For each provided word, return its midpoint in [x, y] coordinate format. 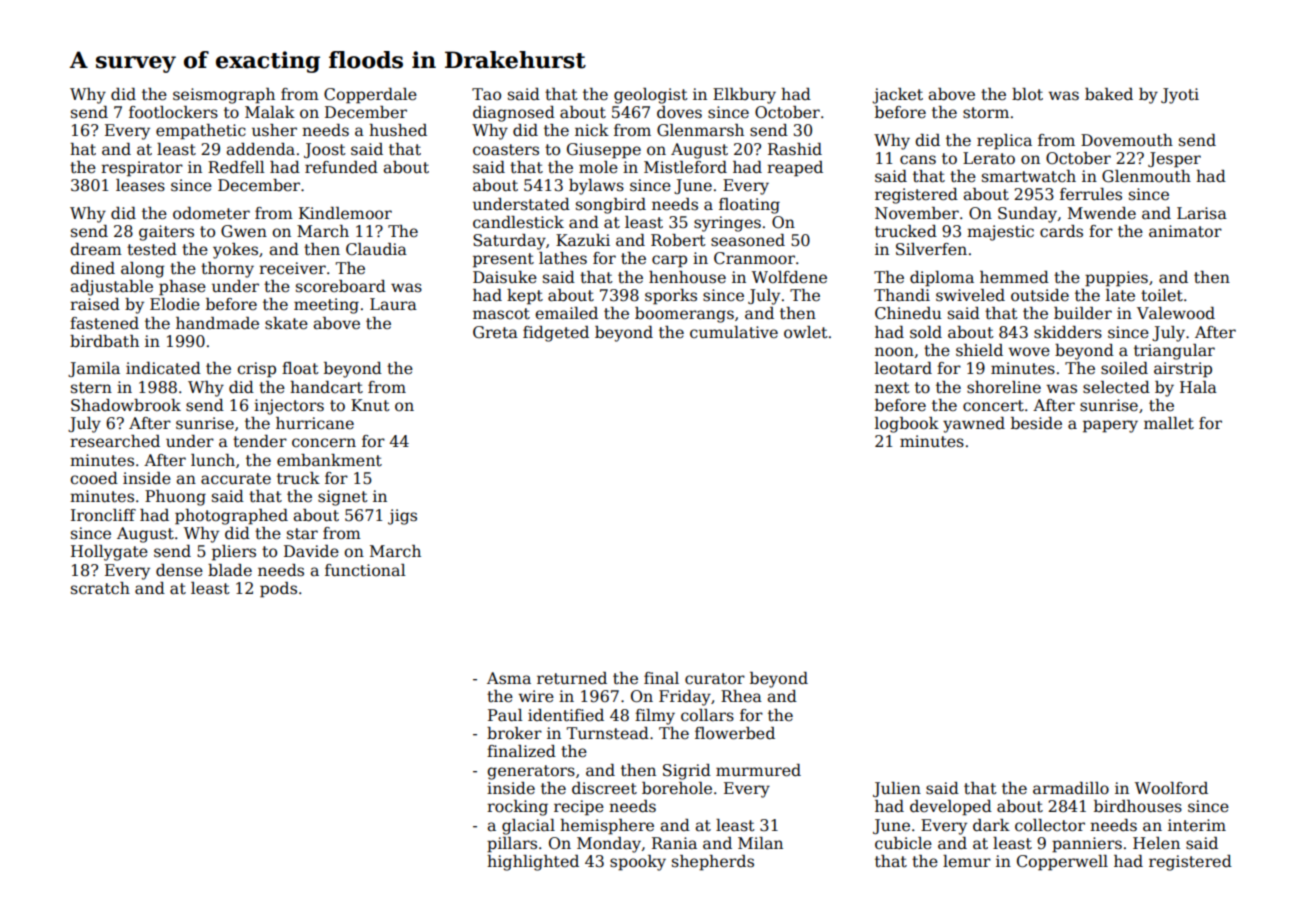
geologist [651, 96]
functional [365, 570]
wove [1029, 352]
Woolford [1171, 788]
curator [715, 679]
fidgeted [556, 334]
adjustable [111, 288]
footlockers [173, 112]
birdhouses [1138, 806]
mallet [1169, 423]
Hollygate [109, 553]
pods [278, 590]
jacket [897, 96]
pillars [512, 845]
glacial [528, 827]
